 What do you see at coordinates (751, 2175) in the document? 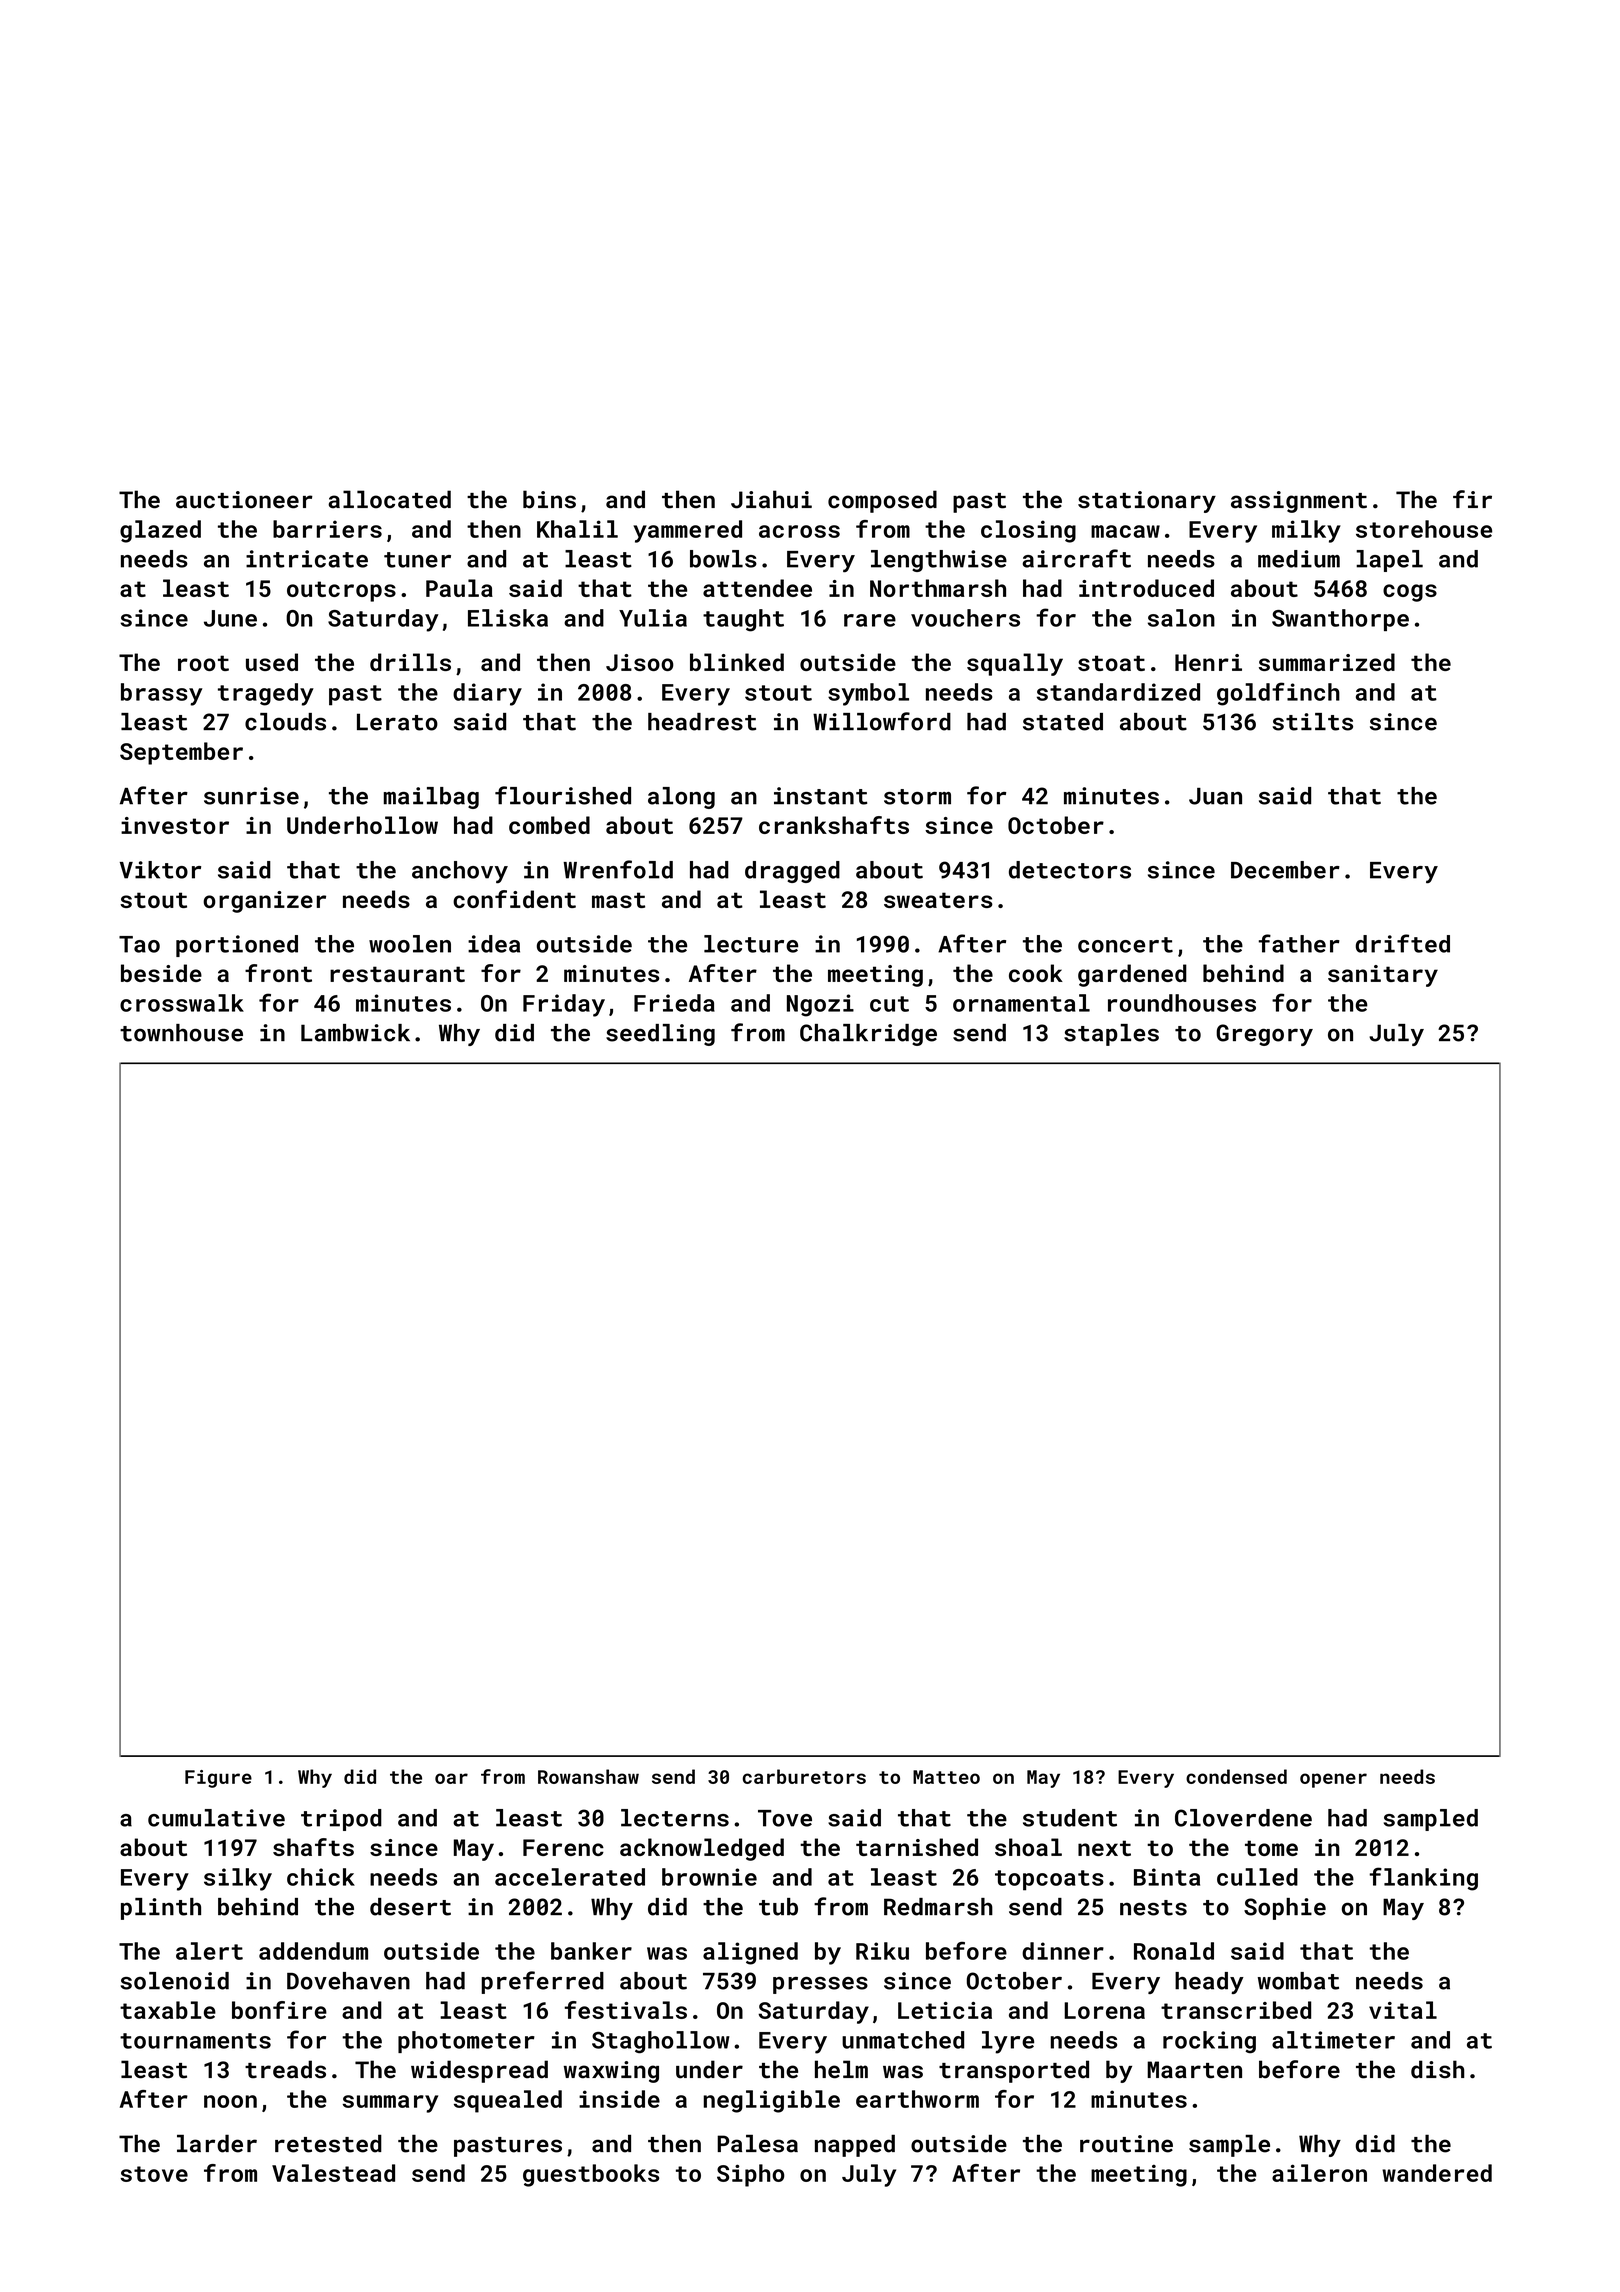
I see `Sipho` at bounding box center [751, 2175].
